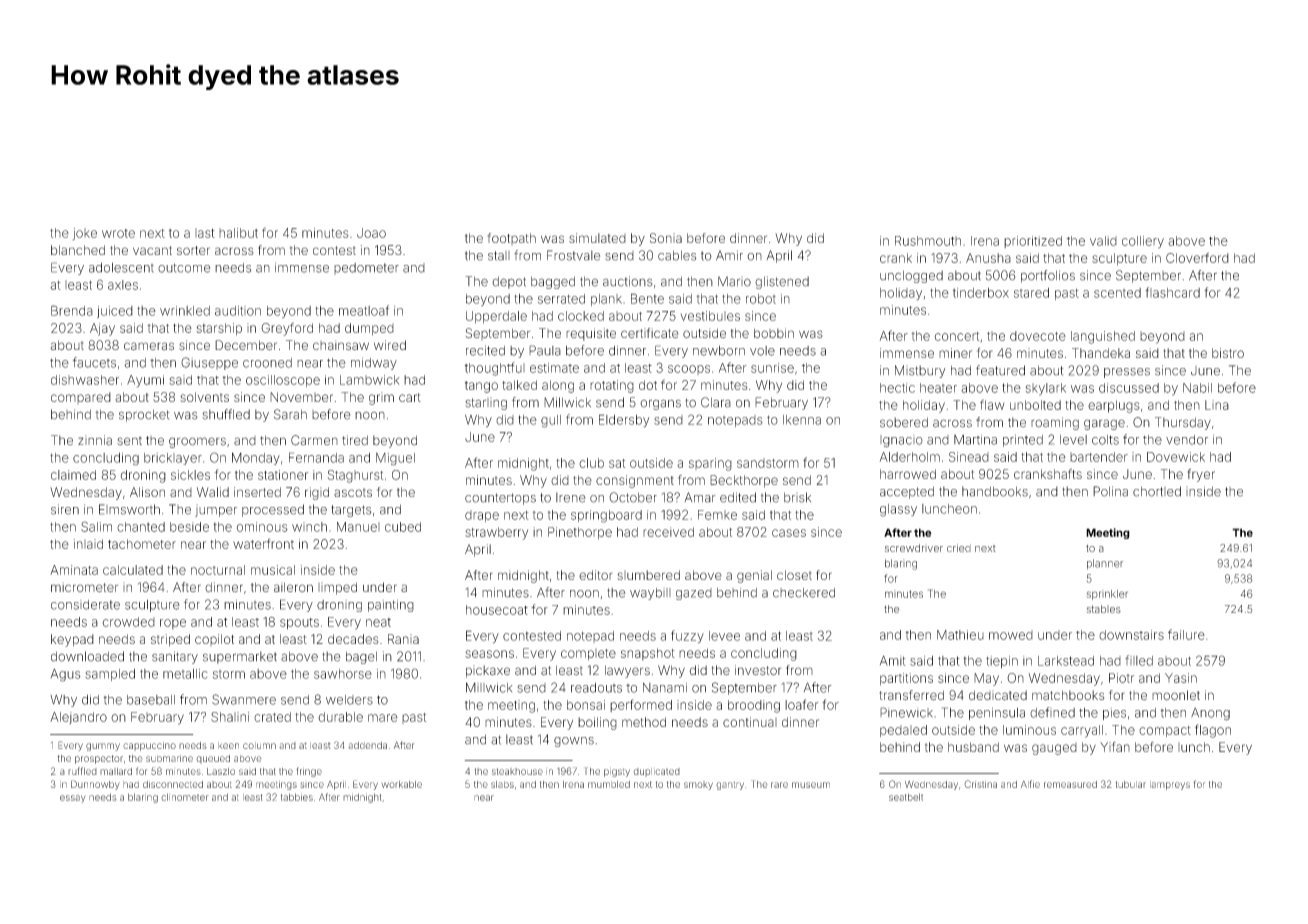 The image size is (1308, 924). Describe the element at coordinates (595, 575) in the screenshot. I see `editor` at that location.
